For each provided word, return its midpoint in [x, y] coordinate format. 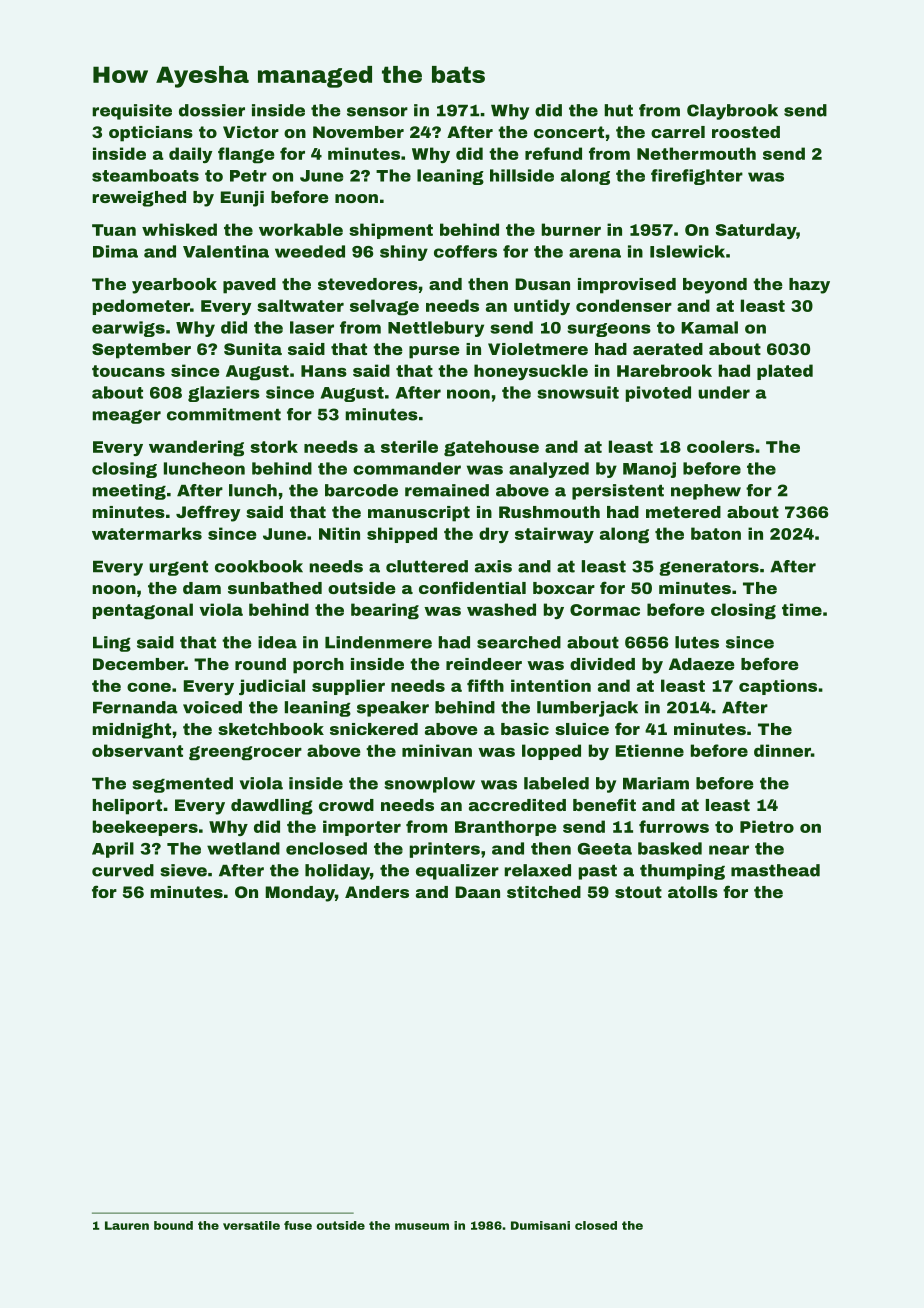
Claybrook [732, 112]
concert [569, 132]
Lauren [127, 1225]
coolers [720, 446]
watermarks [147, 533]
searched [519, 642]
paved [249, 286]
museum [422, 1226]
